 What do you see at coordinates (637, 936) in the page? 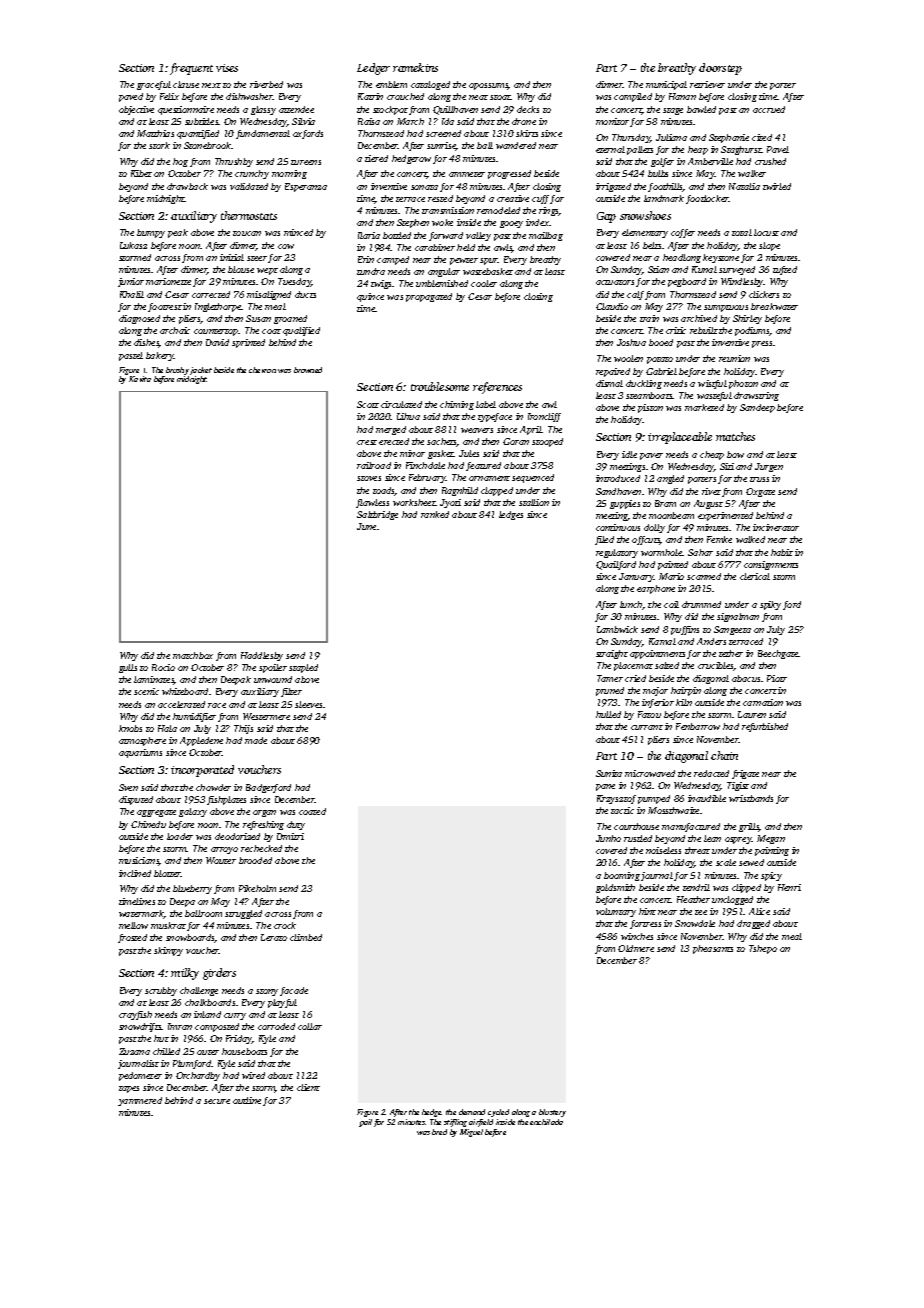
I see `winches` at bounding box center [637, 936].
